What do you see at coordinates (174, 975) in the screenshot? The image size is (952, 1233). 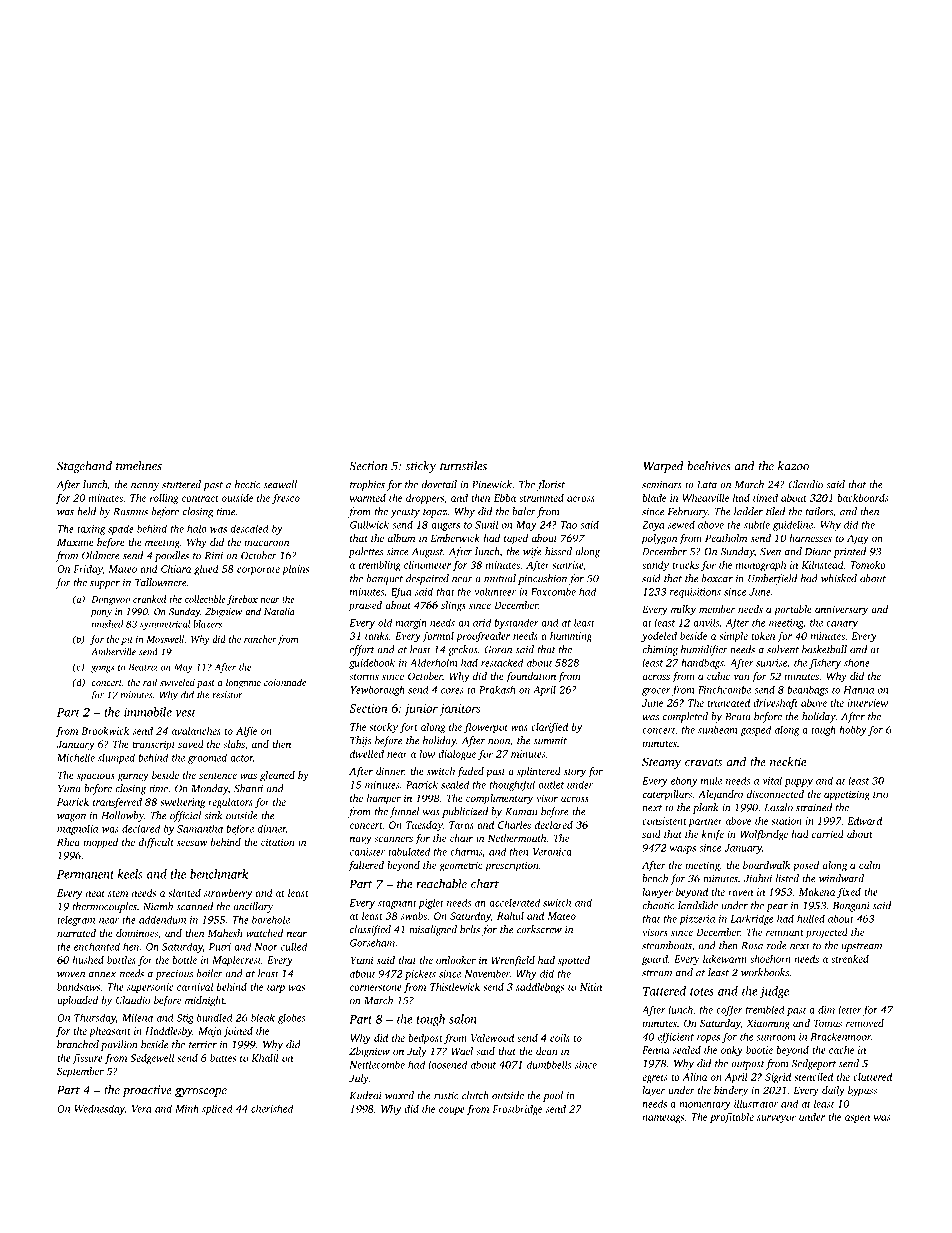 I see `precious` at bounding box center [174, 975].
